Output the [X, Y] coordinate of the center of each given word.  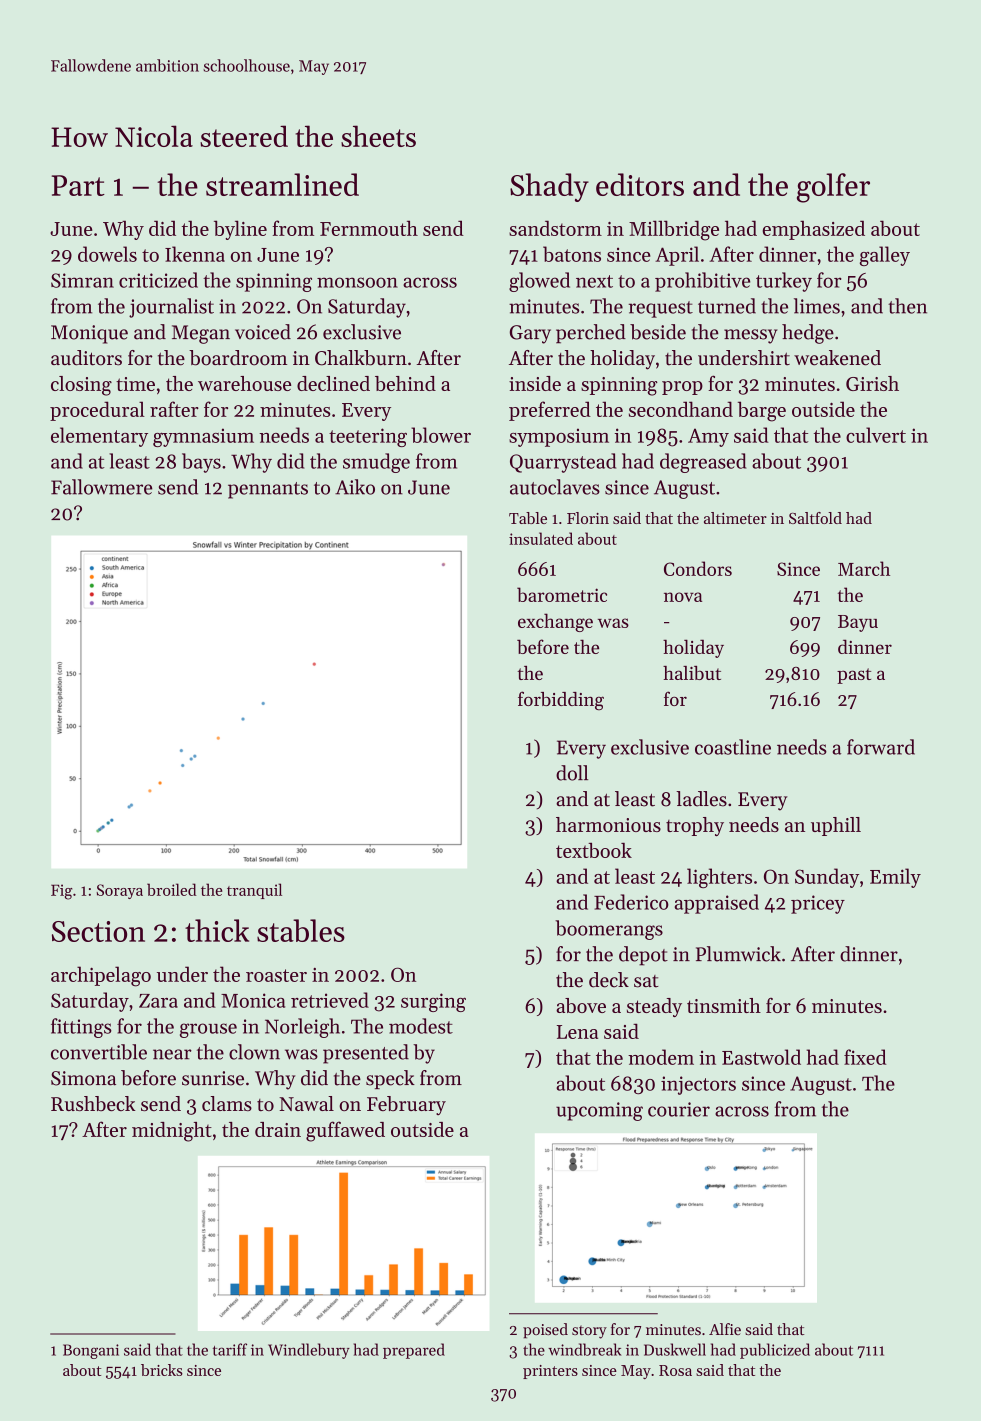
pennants [268, 490]
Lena [577, 1032]
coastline [733, 747]
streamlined [282, 184]
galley [885, 256]
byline [240, 230]
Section [98, 931]
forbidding [561, 700]
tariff [230, 1349]
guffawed [345, 1131]
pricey [818, 904]
